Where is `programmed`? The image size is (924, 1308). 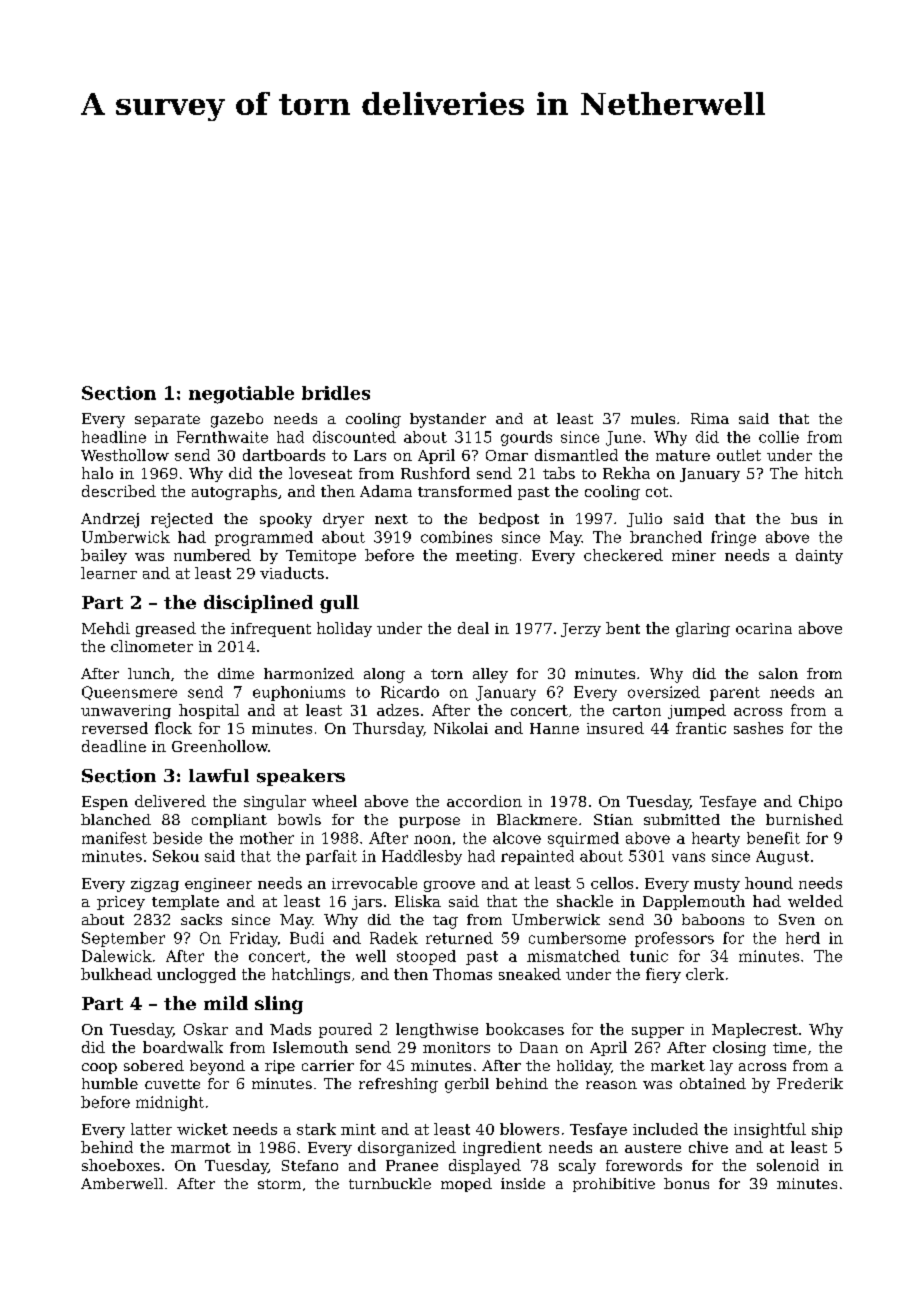
programmed is located at coordinates (264, 538).
